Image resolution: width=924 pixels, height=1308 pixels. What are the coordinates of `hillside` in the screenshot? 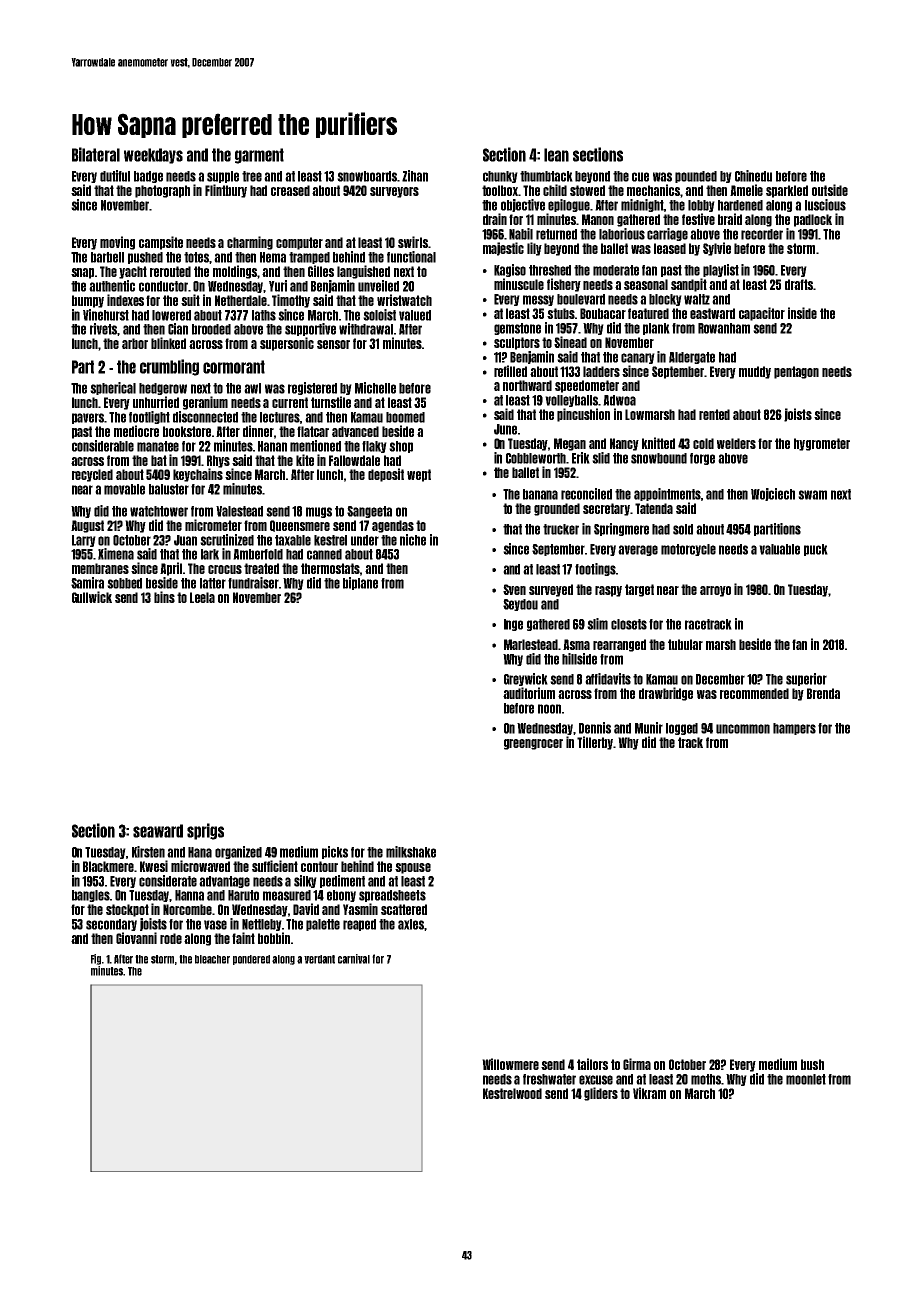 It's located at (579, 659).
